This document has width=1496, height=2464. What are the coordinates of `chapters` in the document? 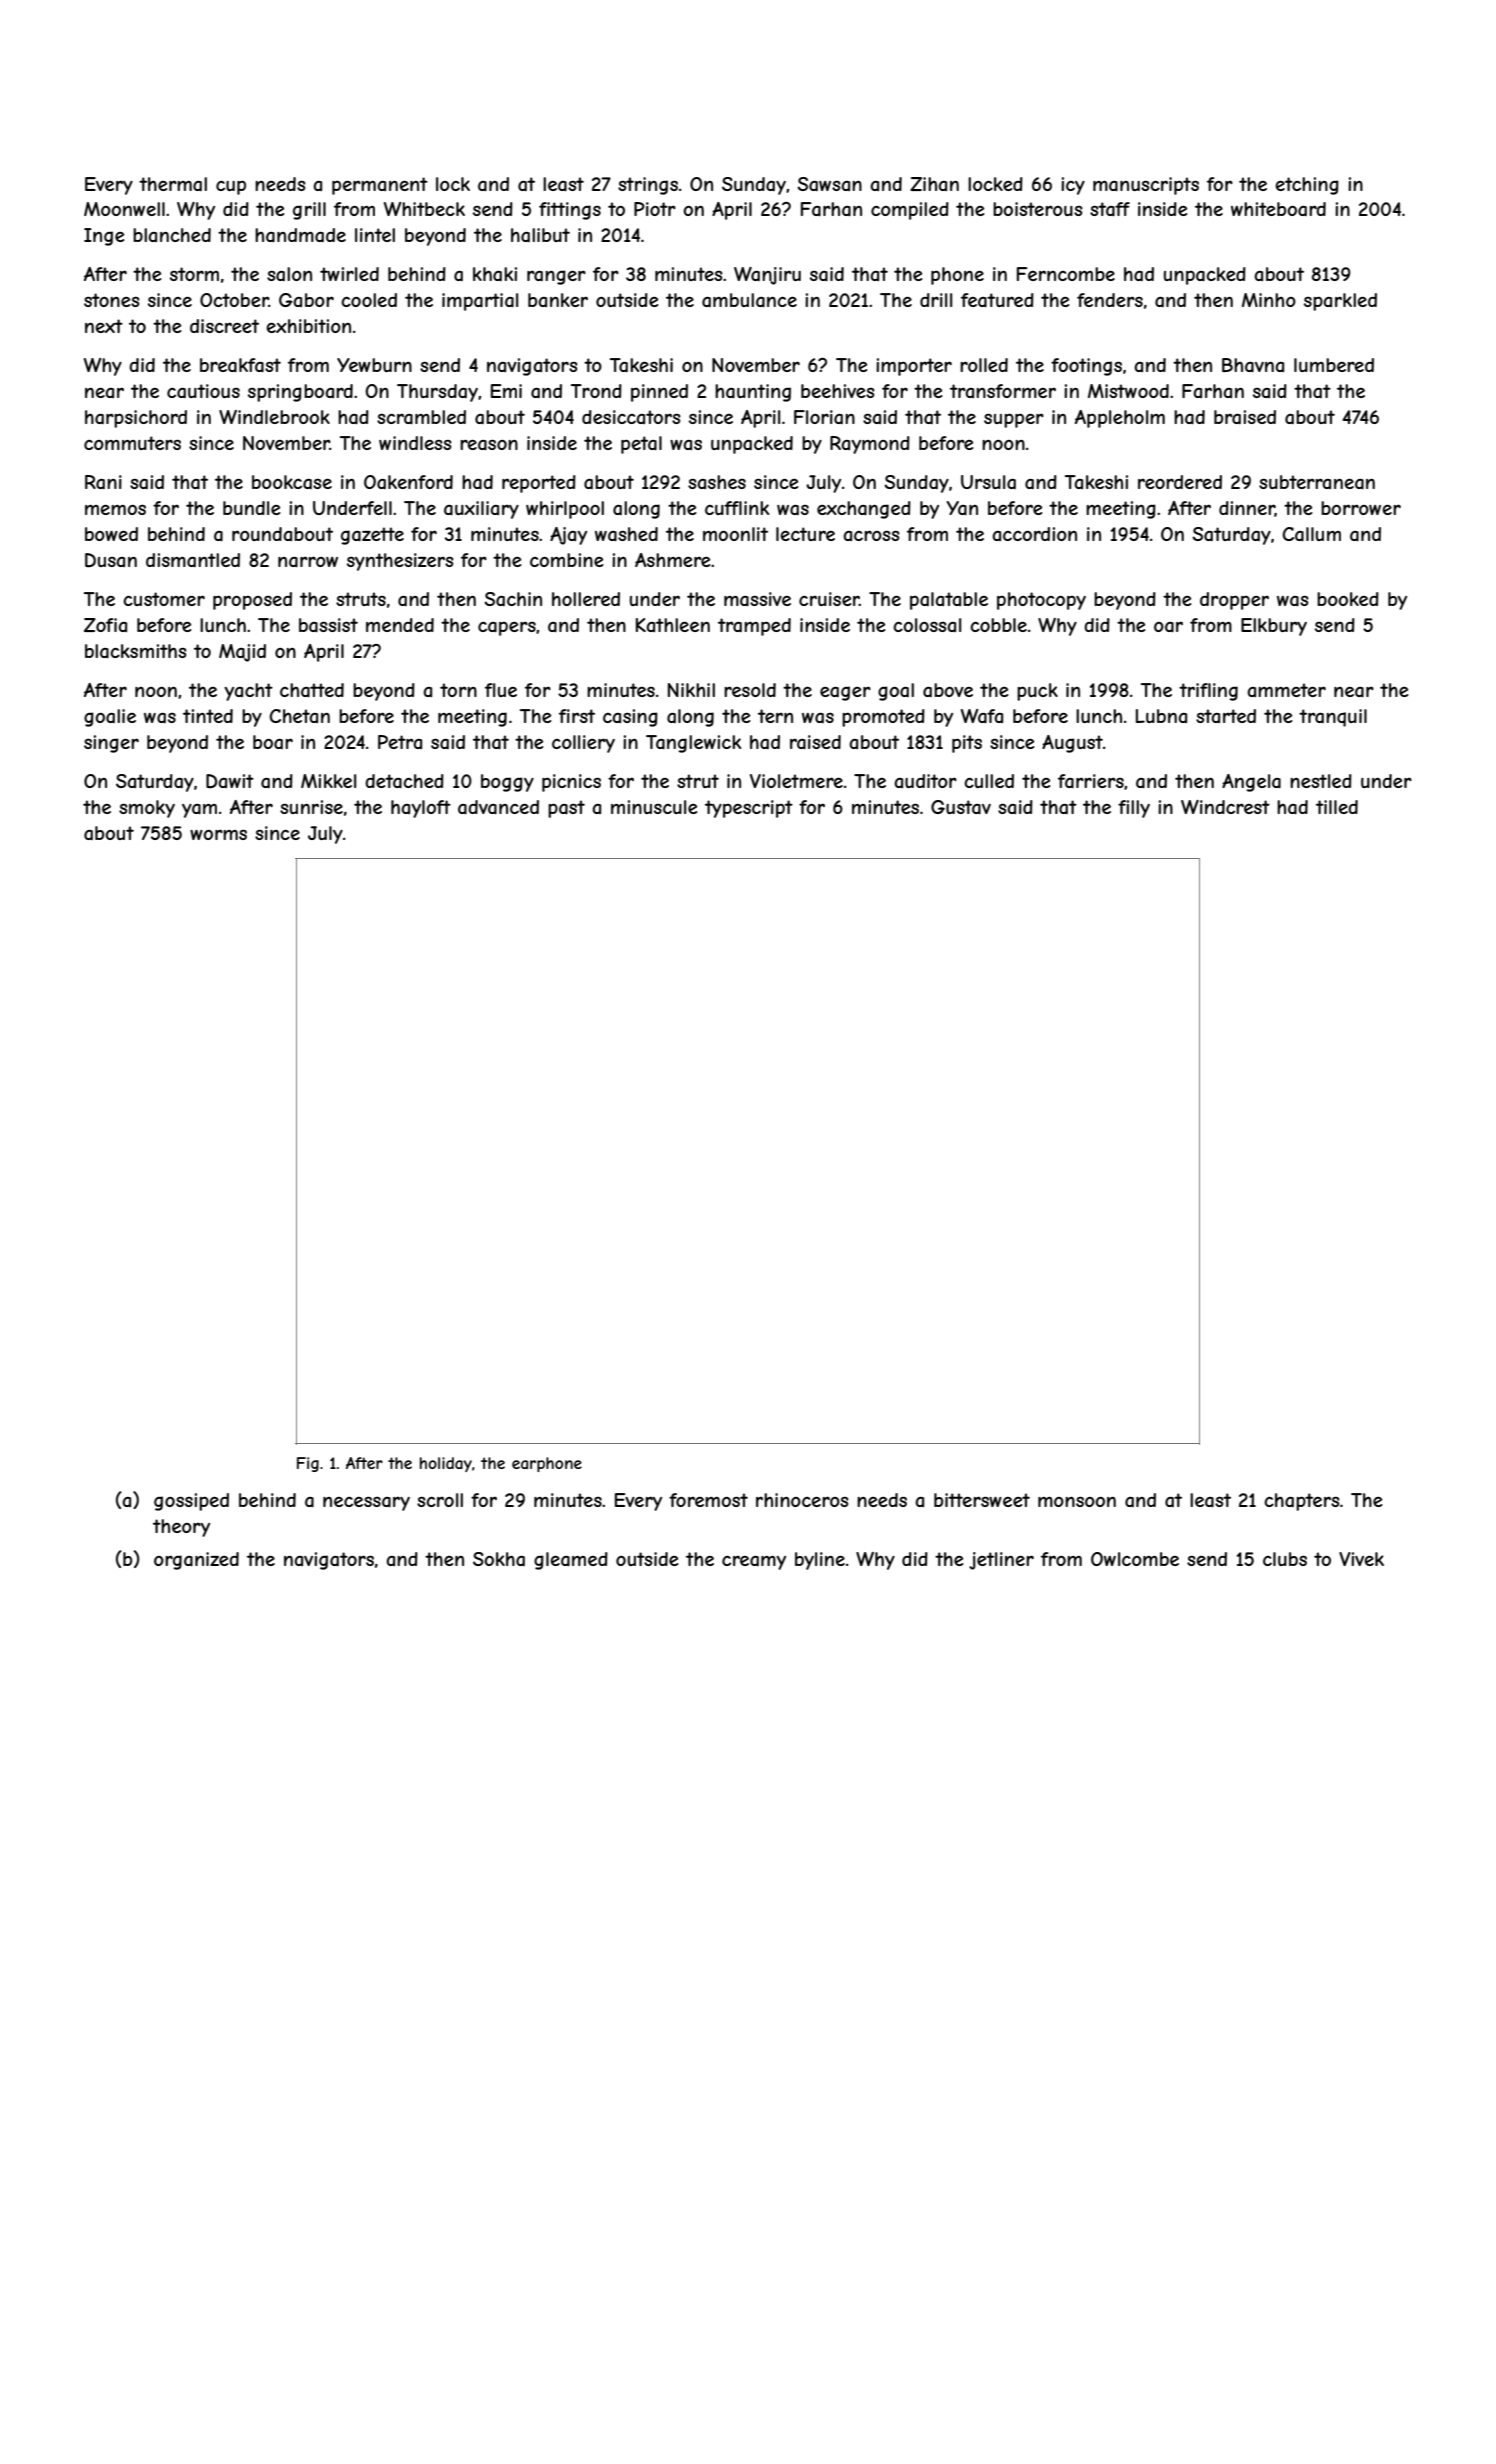 It's located at (1302, 1502).
